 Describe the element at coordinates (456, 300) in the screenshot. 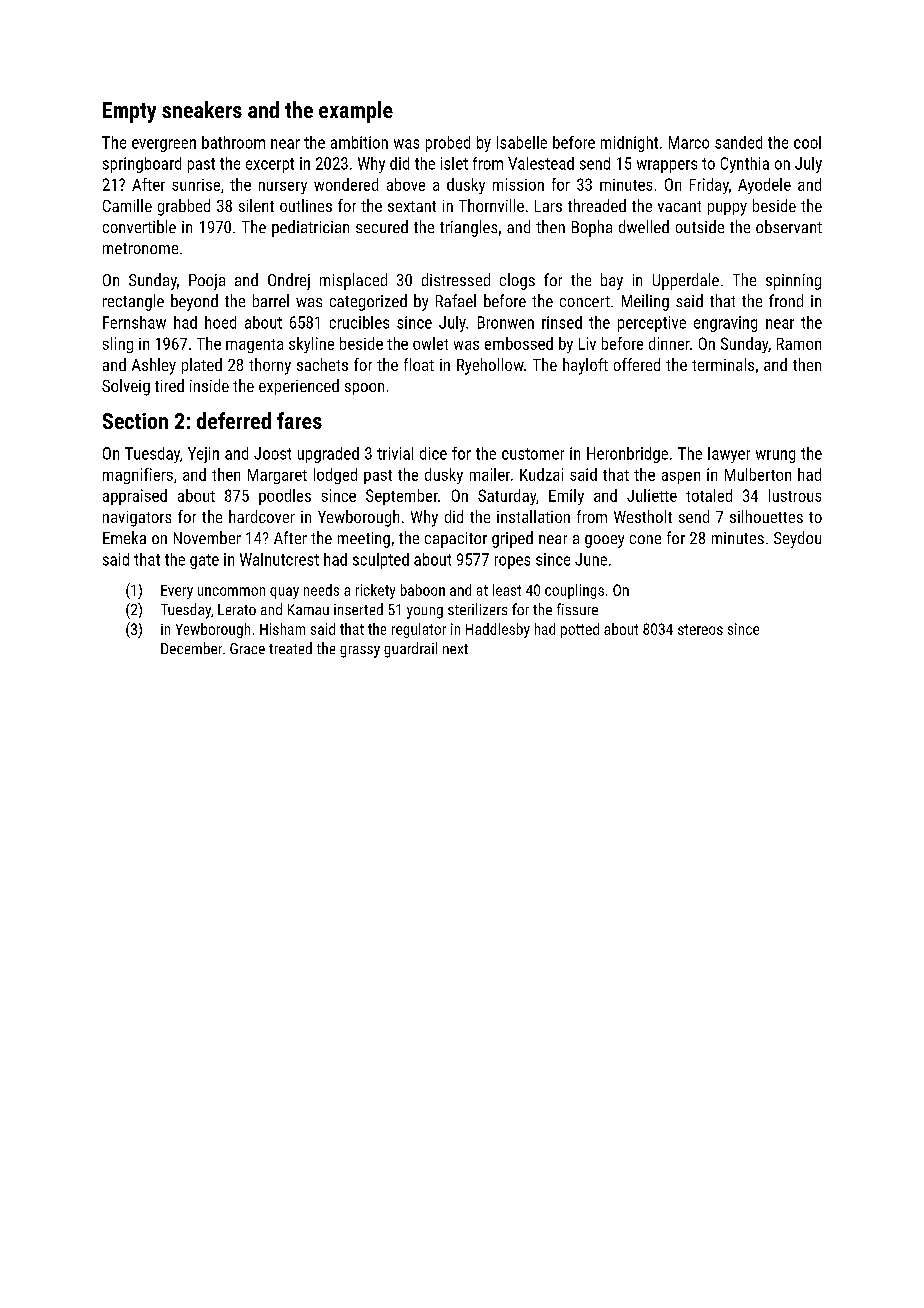

I see `Rafael` at that location.
